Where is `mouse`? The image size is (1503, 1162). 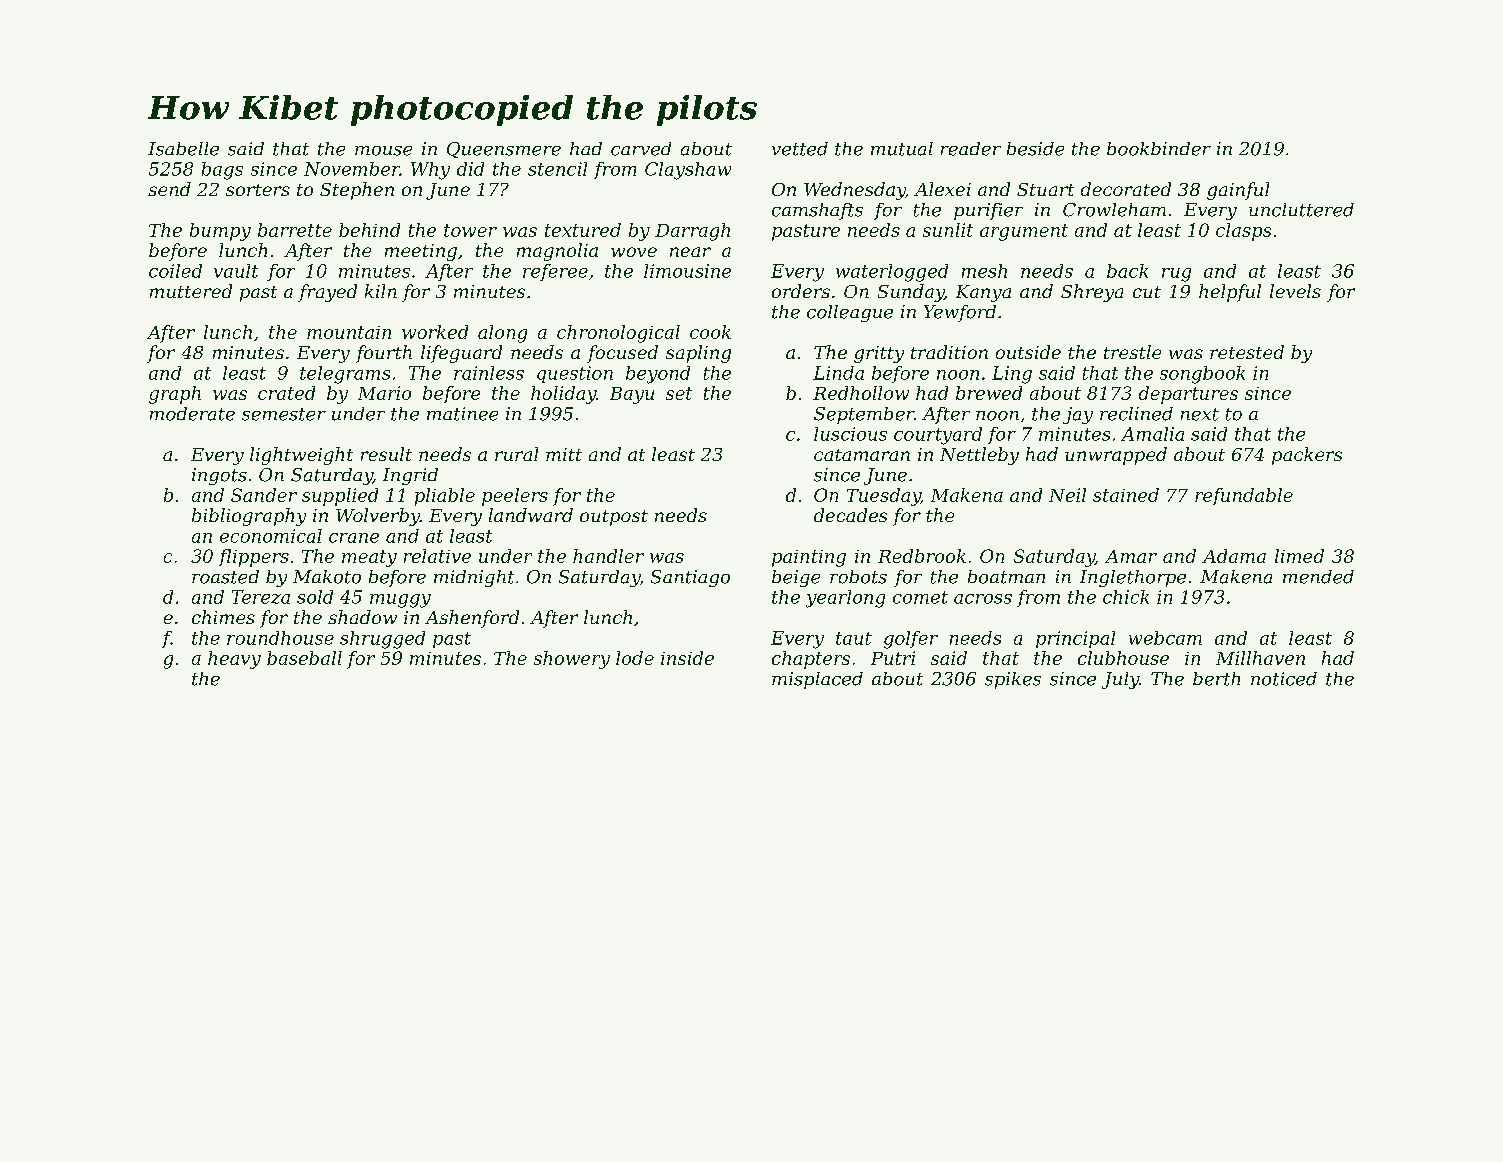 mouse is located at coordinates (383, 151).
